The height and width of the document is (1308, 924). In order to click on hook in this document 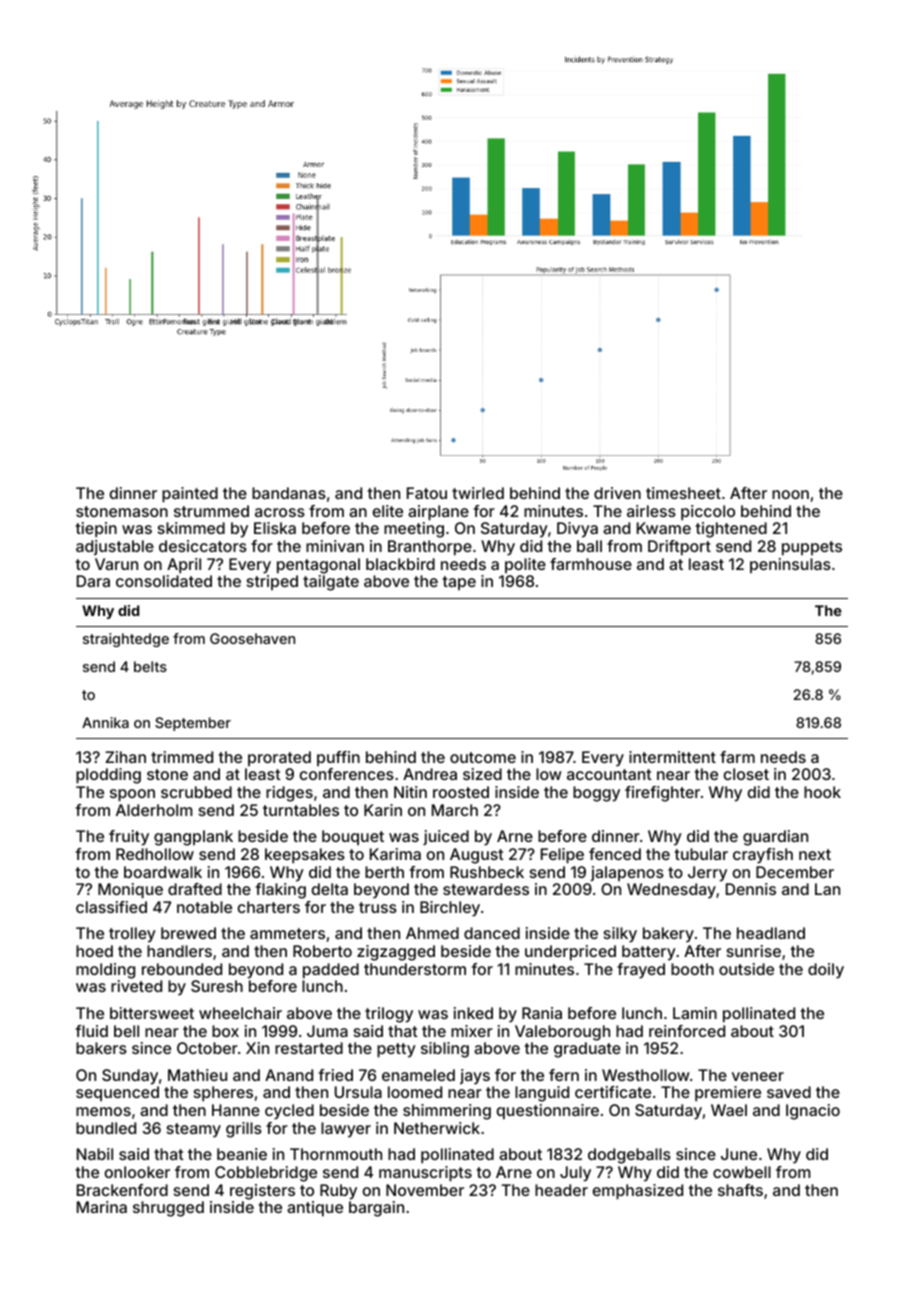, I will do `click(822, 792)`.
